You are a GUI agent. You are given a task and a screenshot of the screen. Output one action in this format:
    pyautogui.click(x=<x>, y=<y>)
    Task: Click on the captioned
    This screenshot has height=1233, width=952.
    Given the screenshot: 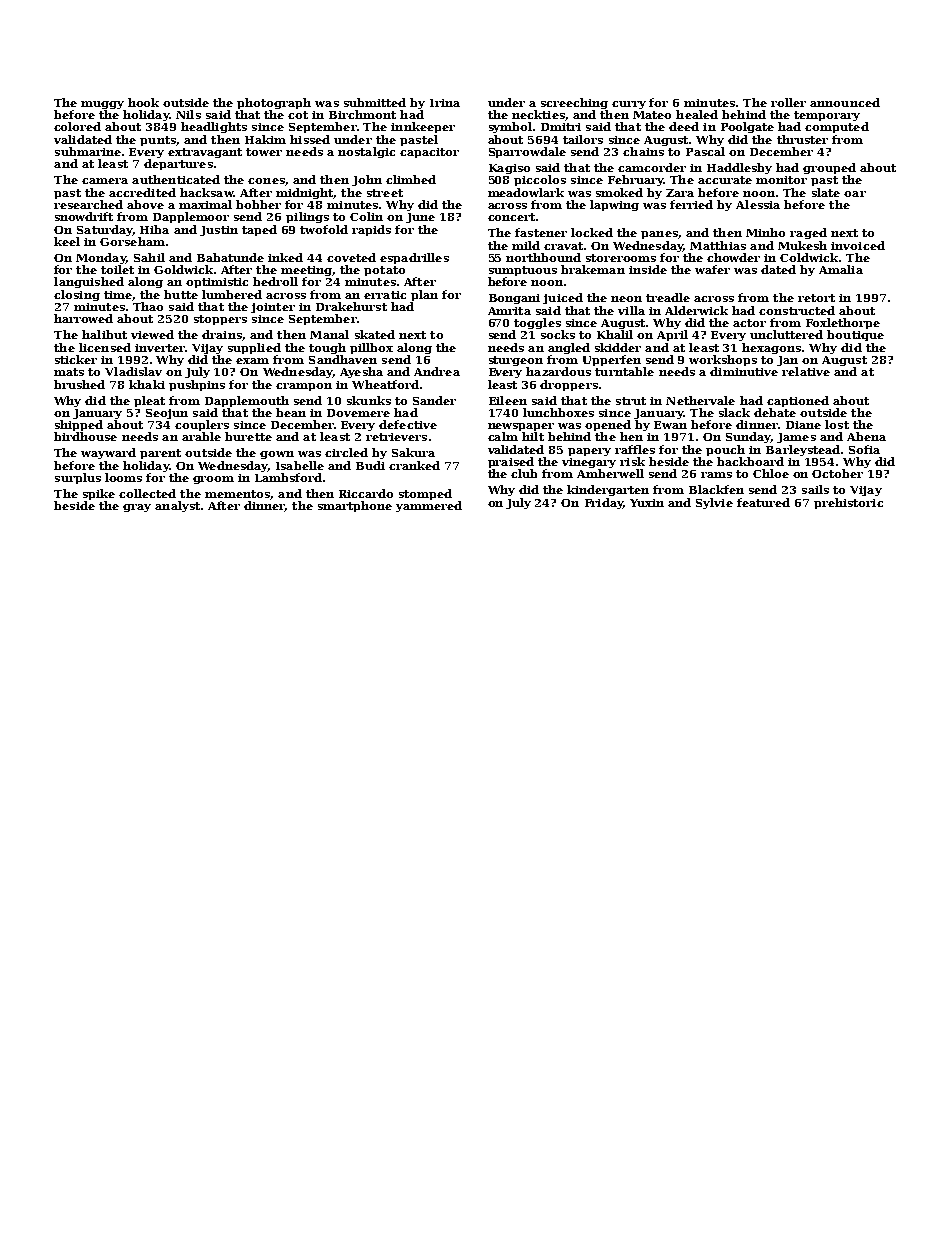 What is the action you would take?
    pyautogui.click(x=798, y=401)
